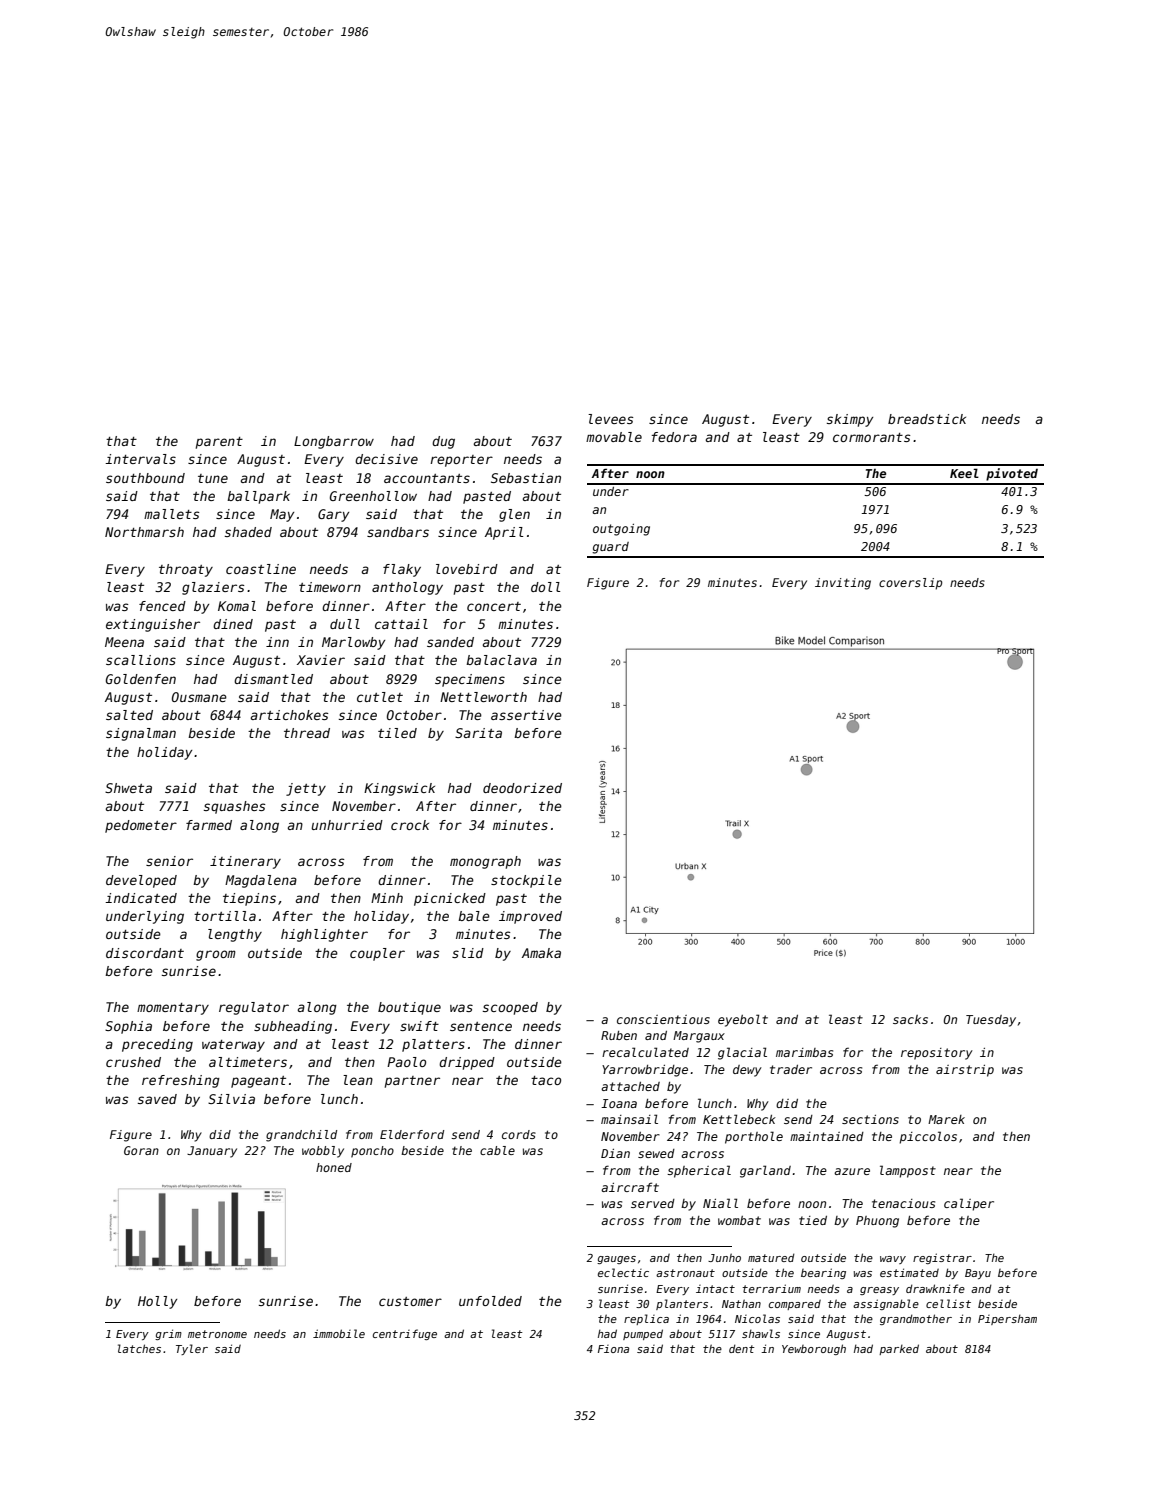 This screenshot has width=1149, height=1487. What do you see at coordinates (522, 788) in the screenshot?
I see `deodorized` at bounding box center [522, 788].
